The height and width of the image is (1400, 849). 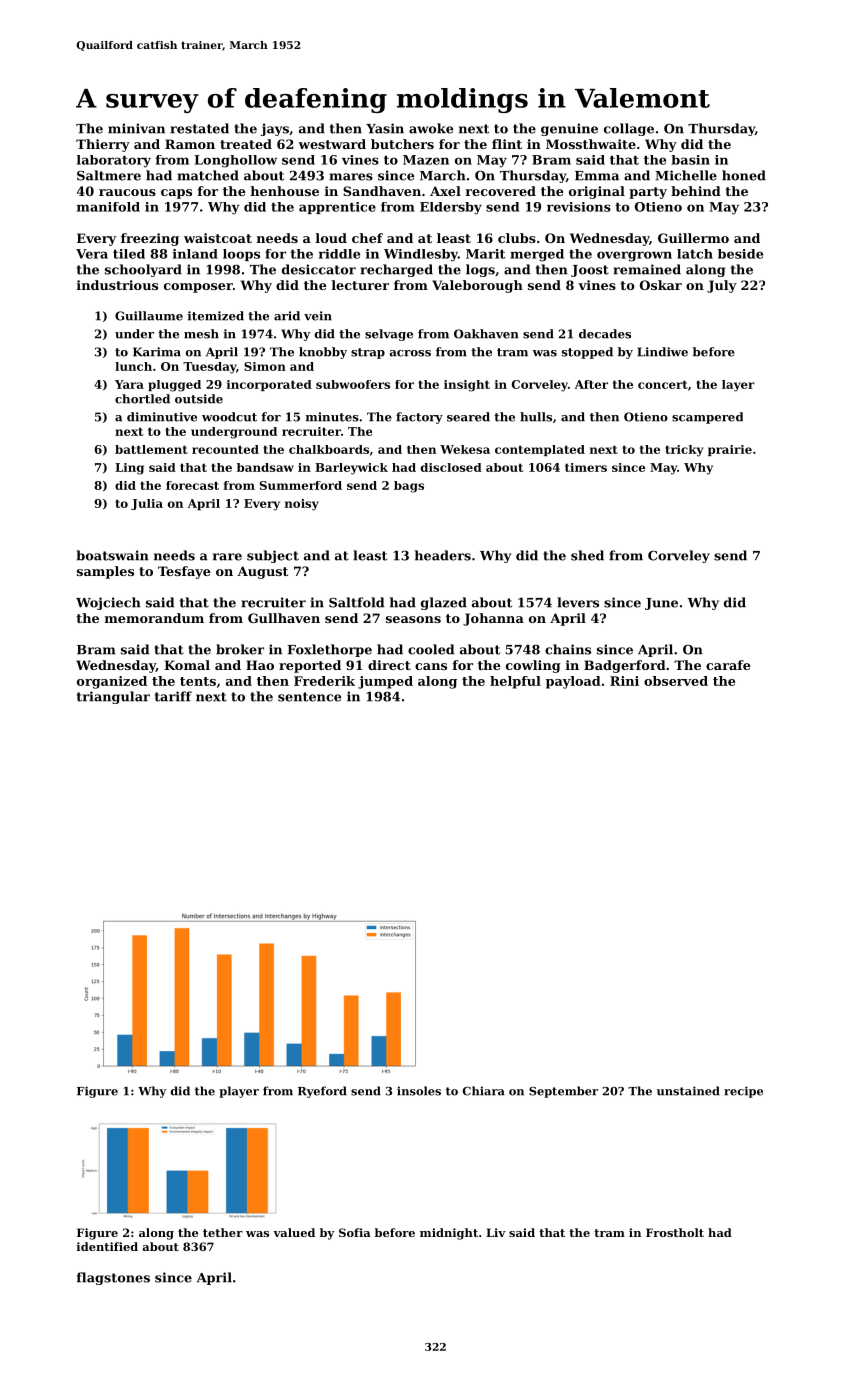 I want to click on organized, so click(x=112, y=682).
